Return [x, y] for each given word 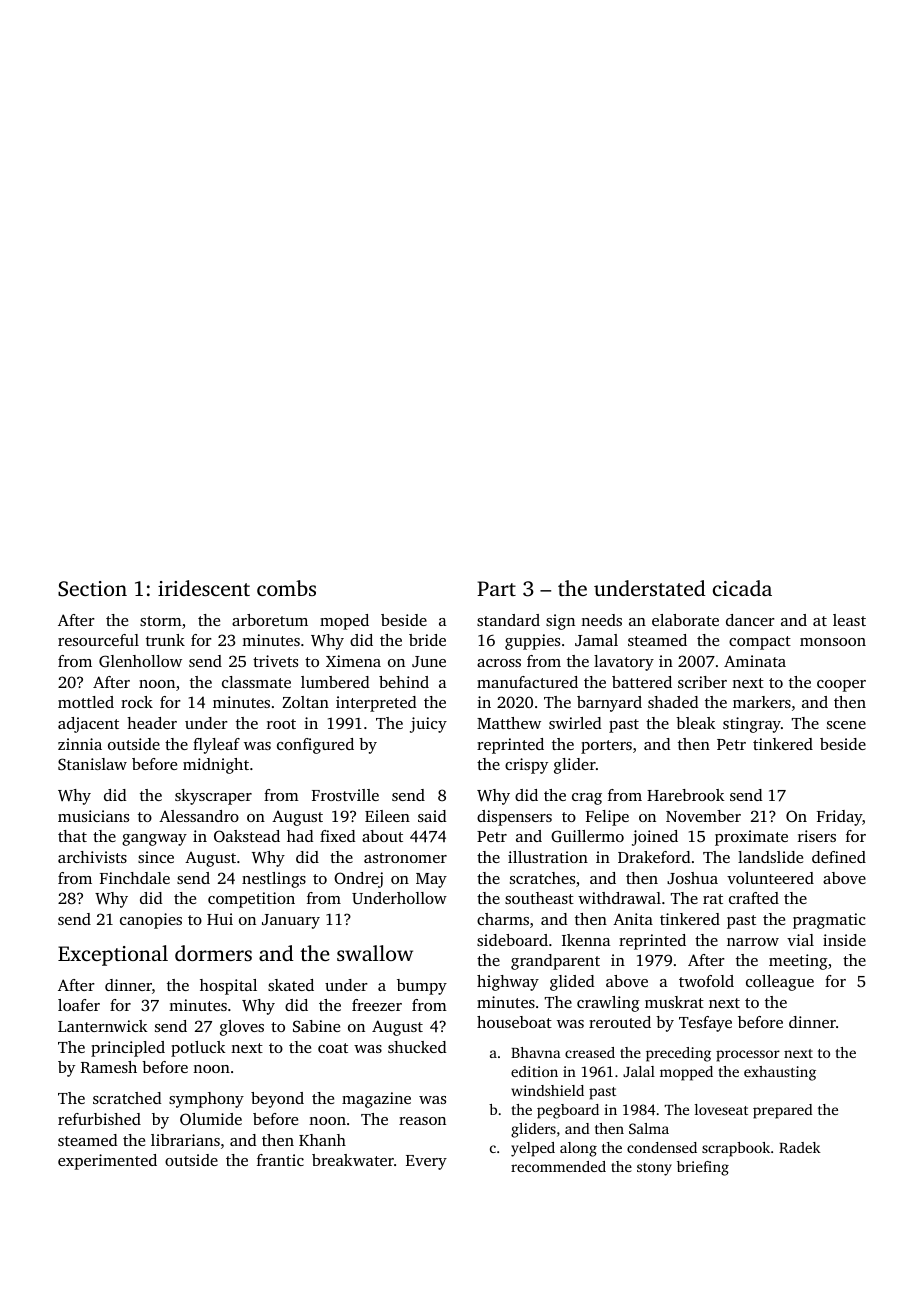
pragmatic [829, 921]
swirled [575, 723]
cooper [841, 686]
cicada [742, 588]
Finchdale [135, 878]
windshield [547, 1090]
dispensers [514, 818]
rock [137, 702]
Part [496, 588]
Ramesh [109, 1067]
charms [503, 919]
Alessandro [199, 816]
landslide [770, 857]
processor [748, 1056]
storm [161, 621]
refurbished [99, 1119]
